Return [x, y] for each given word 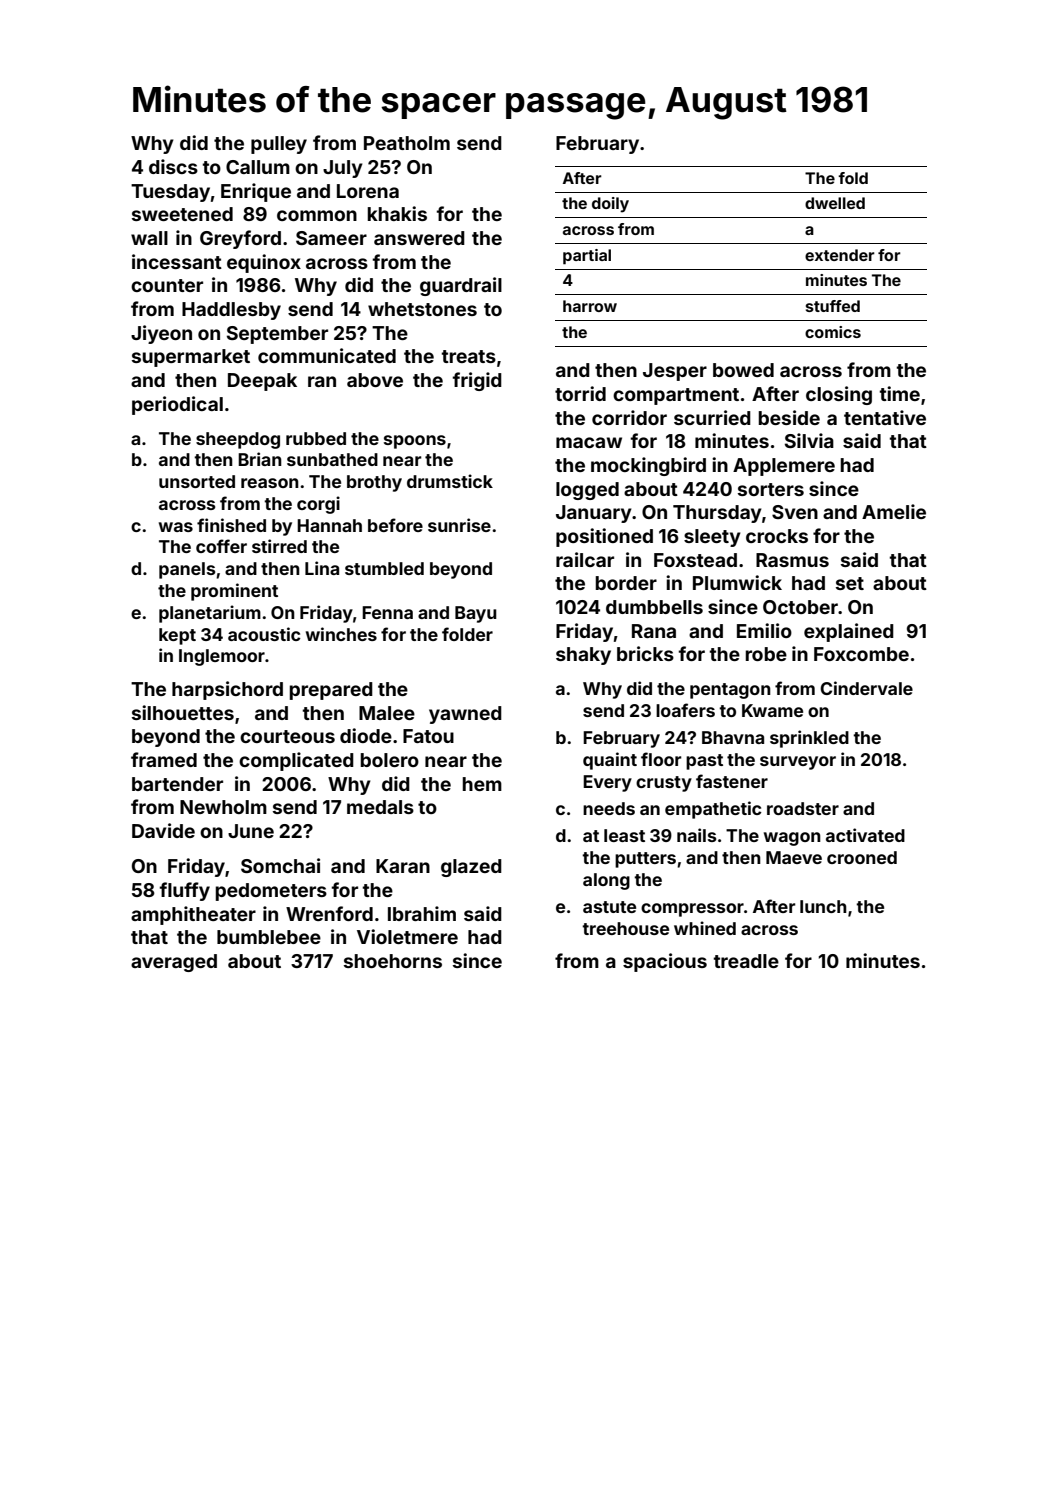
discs [173, 166]
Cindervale [866, 688]
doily [610, 205]
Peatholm [407, 143]
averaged [174, 963]
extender [840, 255]
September [277, 335]
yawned [465, 715]
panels [187, 570]
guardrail [461, 286]
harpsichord [227, 690]
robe [766, 654]
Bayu [476, 614]
